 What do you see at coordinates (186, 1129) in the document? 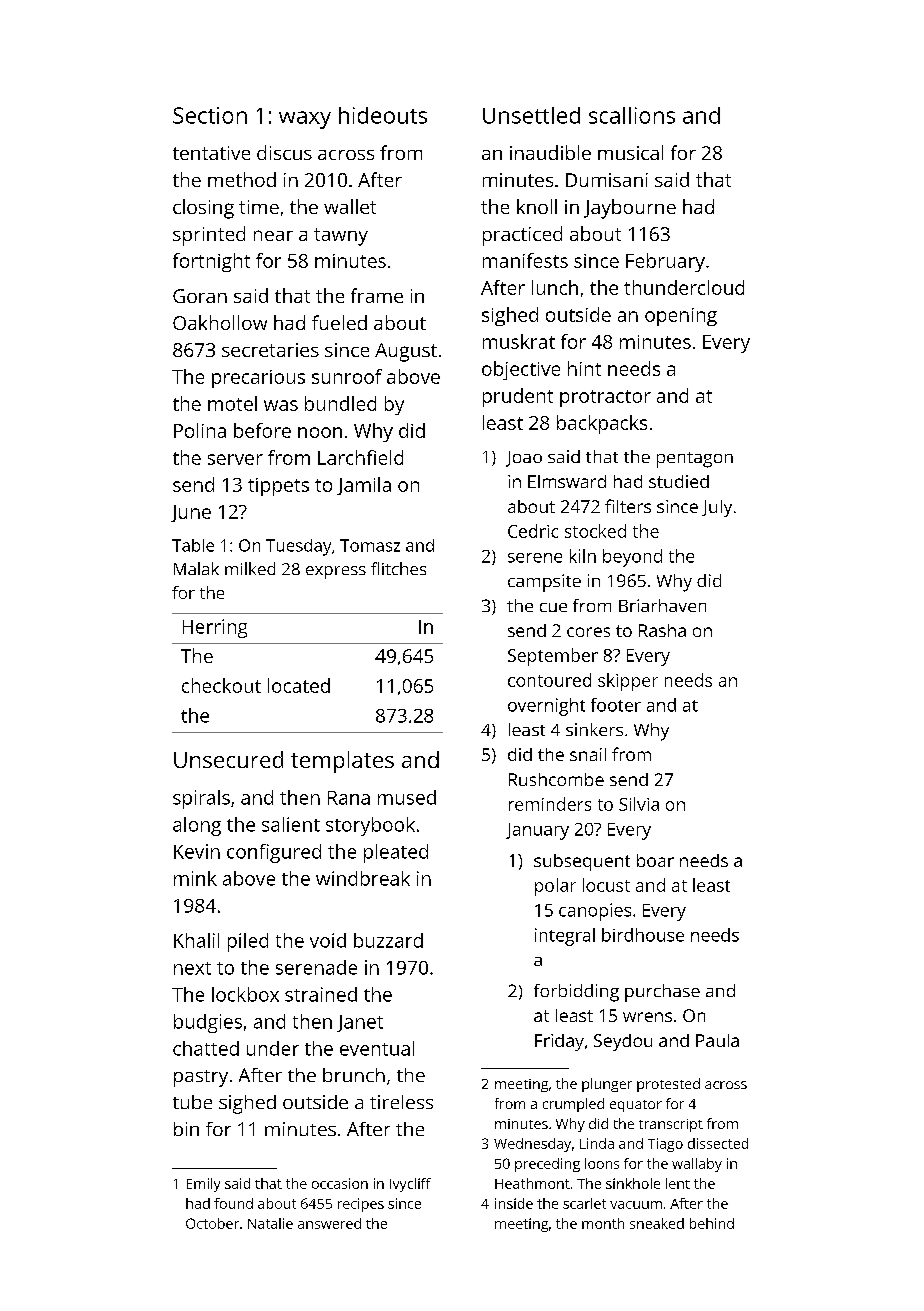
I see `bin` at bounding box center [186, 1129].
